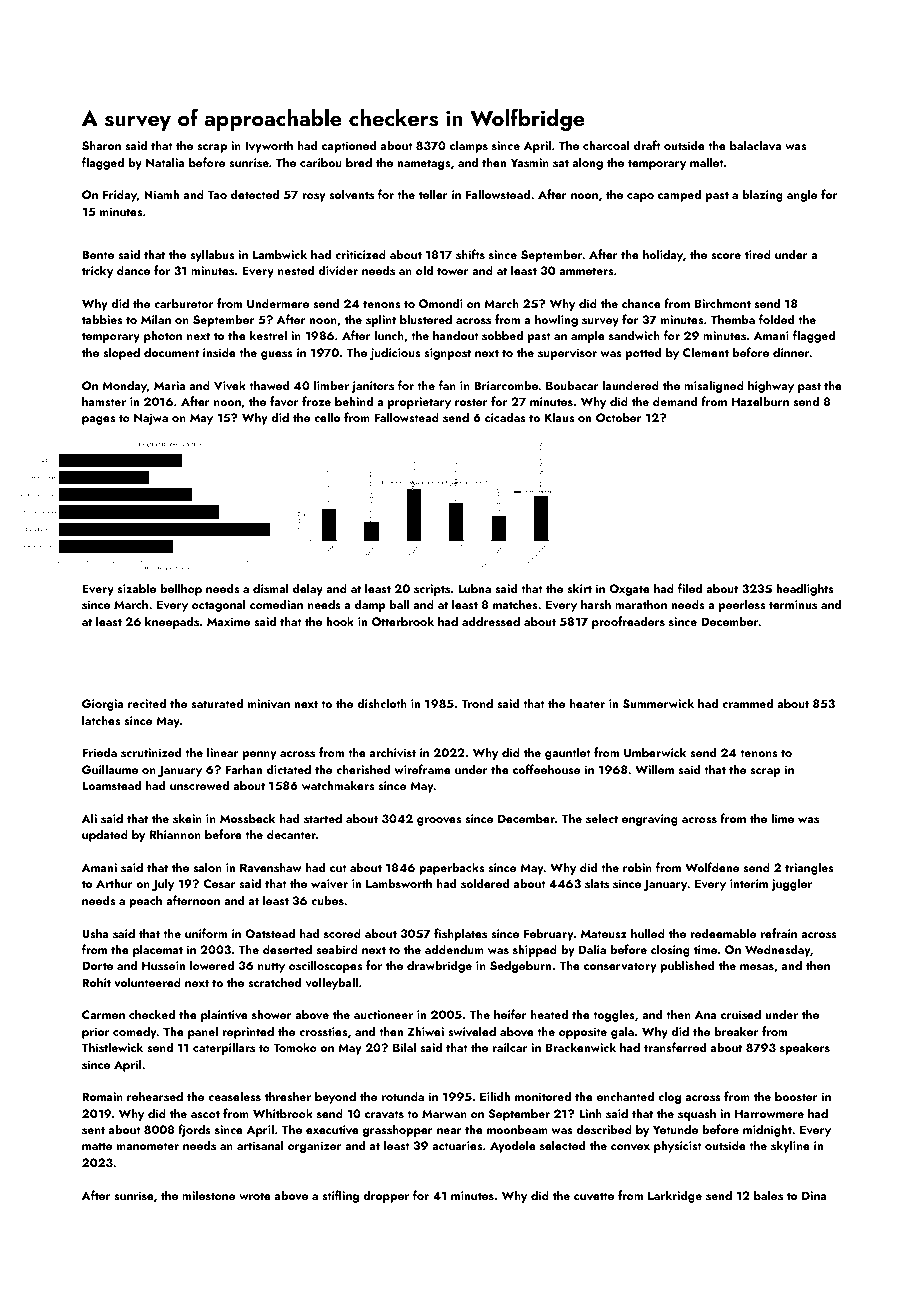  I want to click on balaclava, so click(755, 145).
